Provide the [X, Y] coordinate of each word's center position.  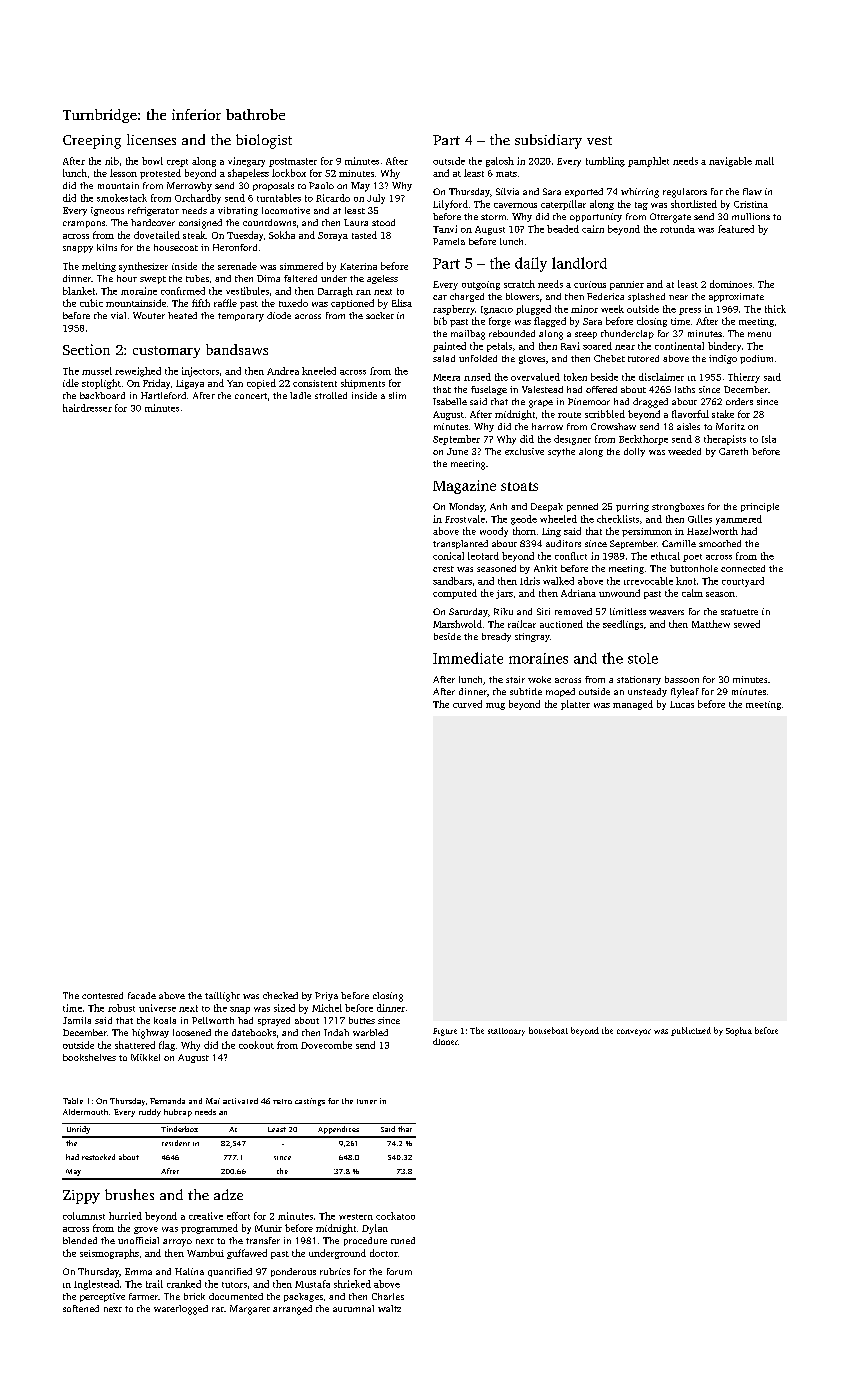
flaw [752, 191]
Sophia [739, 1031]
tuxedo [293, 303]
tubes [197, 278]
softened [81, 1308]
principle [760, 507]
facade [142, 995]
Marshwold [457, 624]
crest [443, 569]
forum [399, 1271]
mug [495, 706]
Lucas [682, 704]
